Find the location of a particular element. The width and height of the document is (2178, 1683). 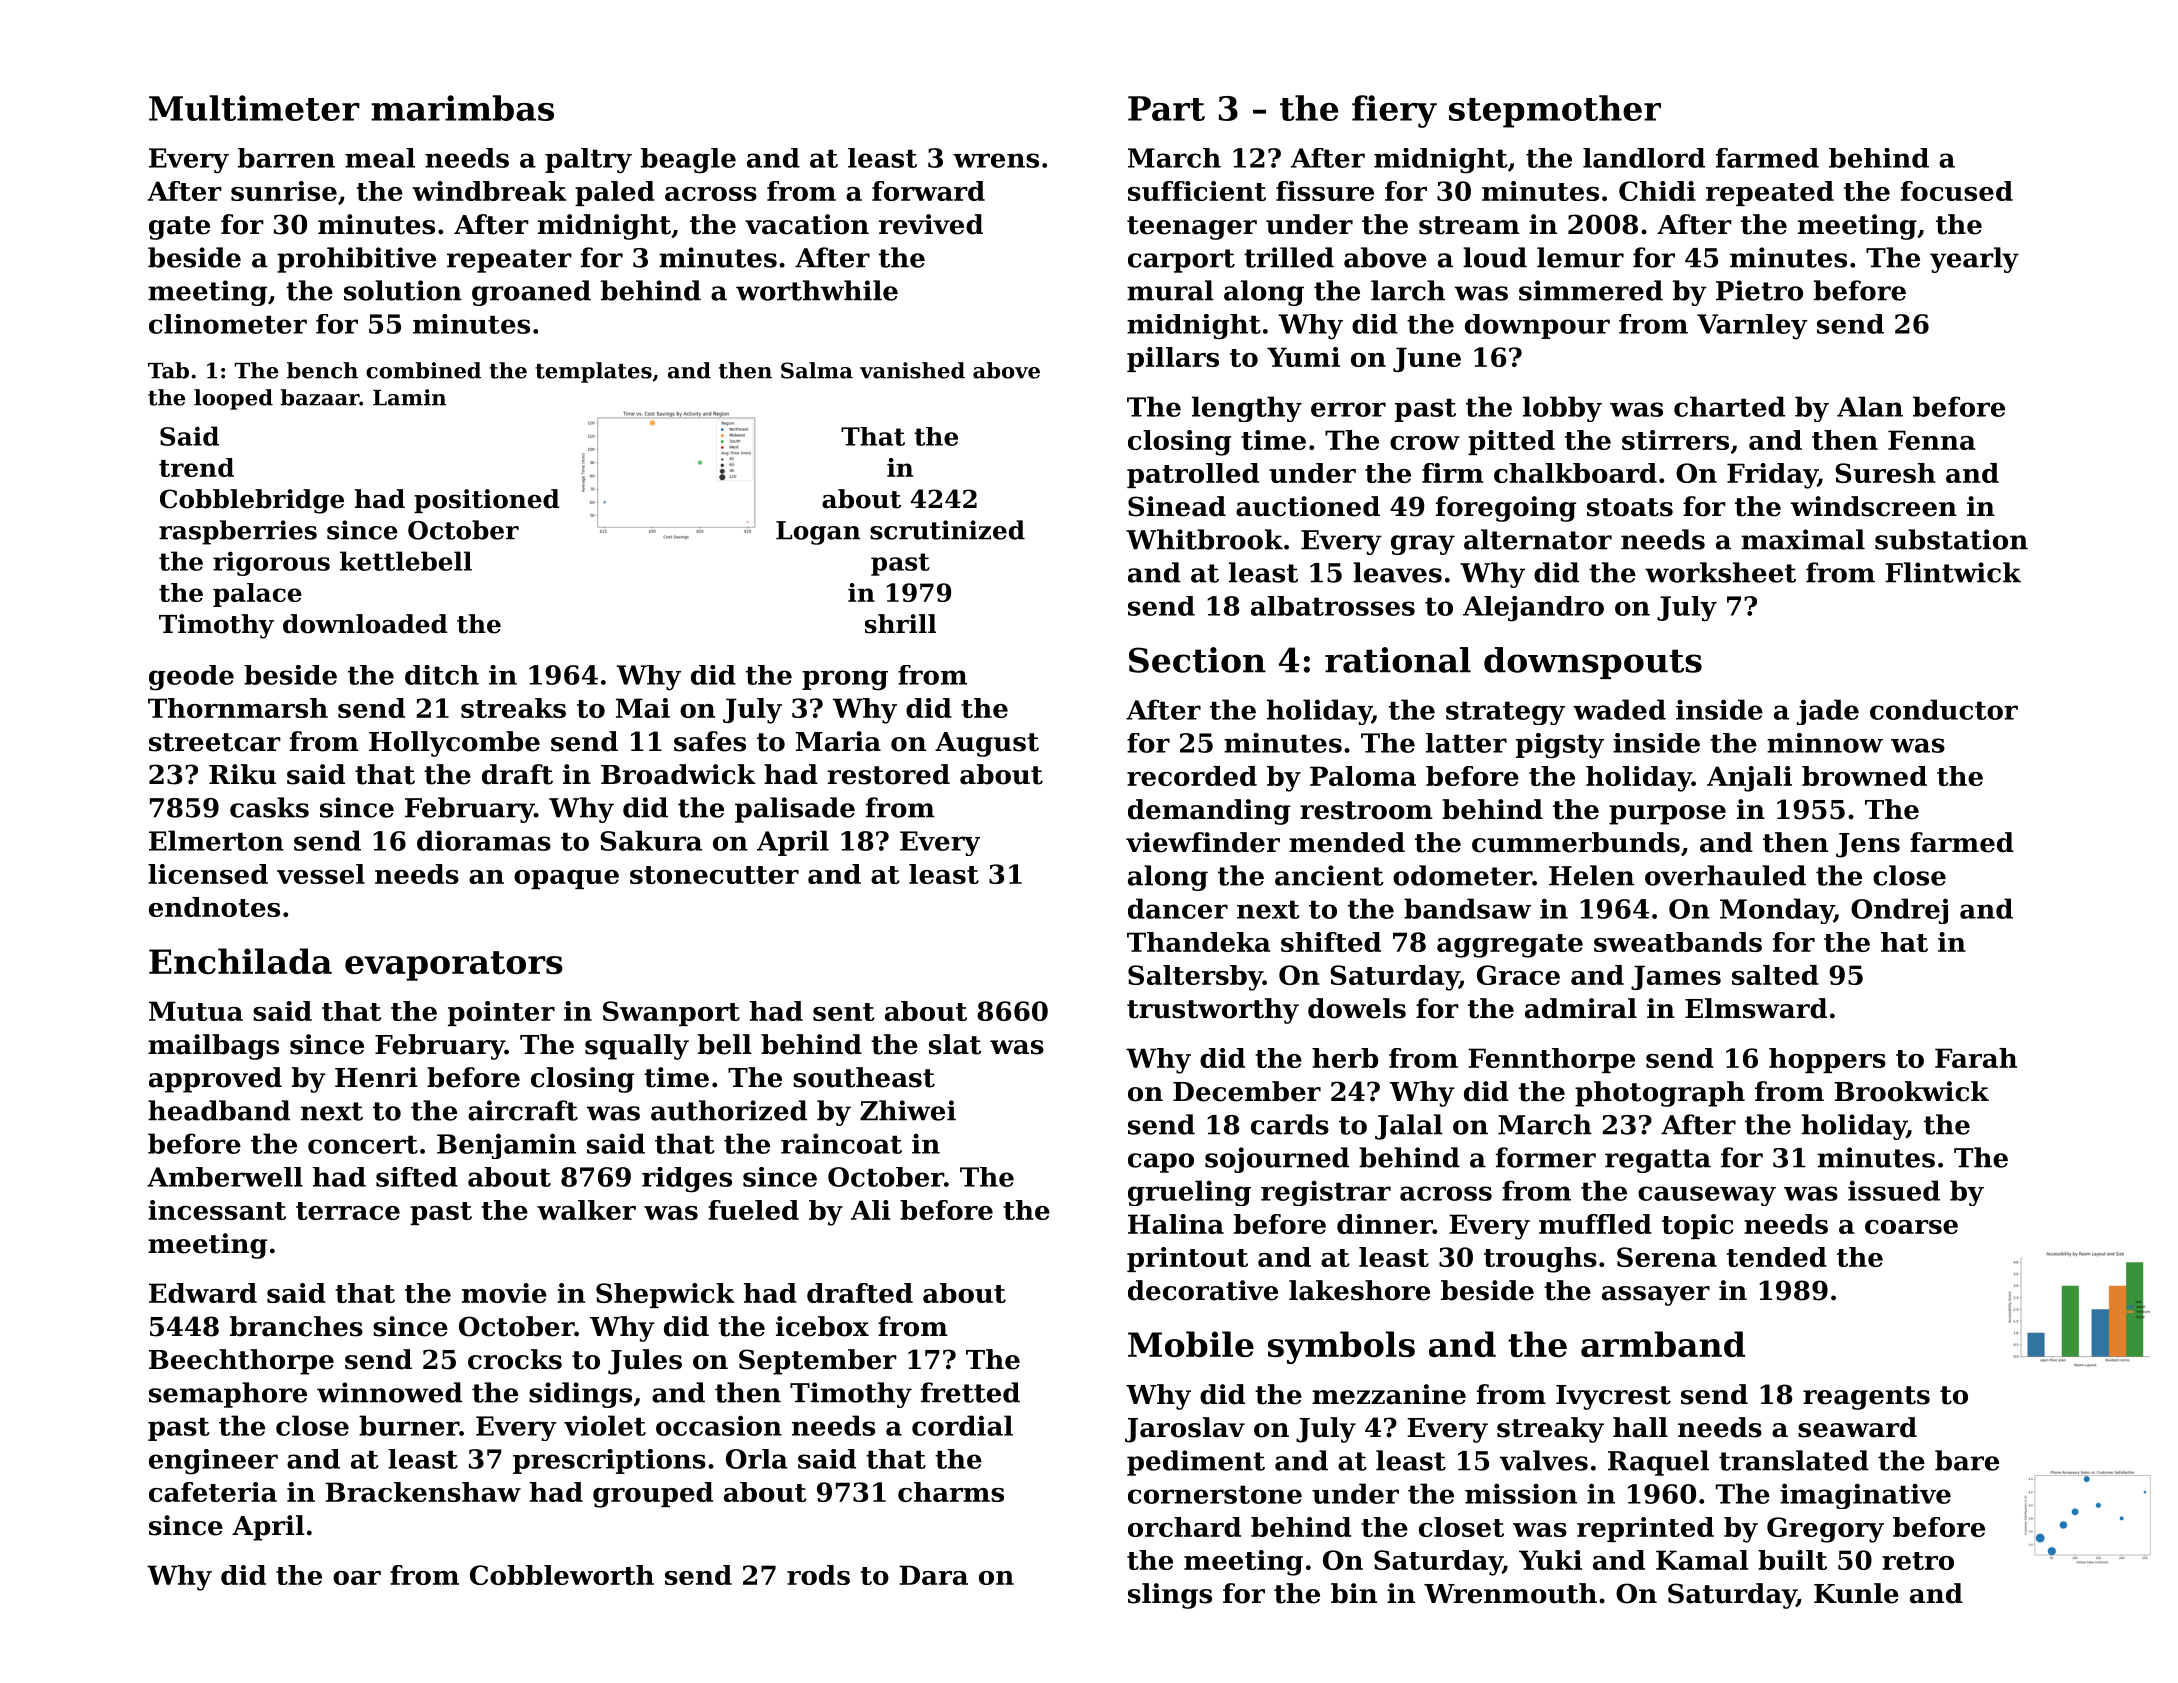

Gregory is located at coordinates (1825, 1530).
